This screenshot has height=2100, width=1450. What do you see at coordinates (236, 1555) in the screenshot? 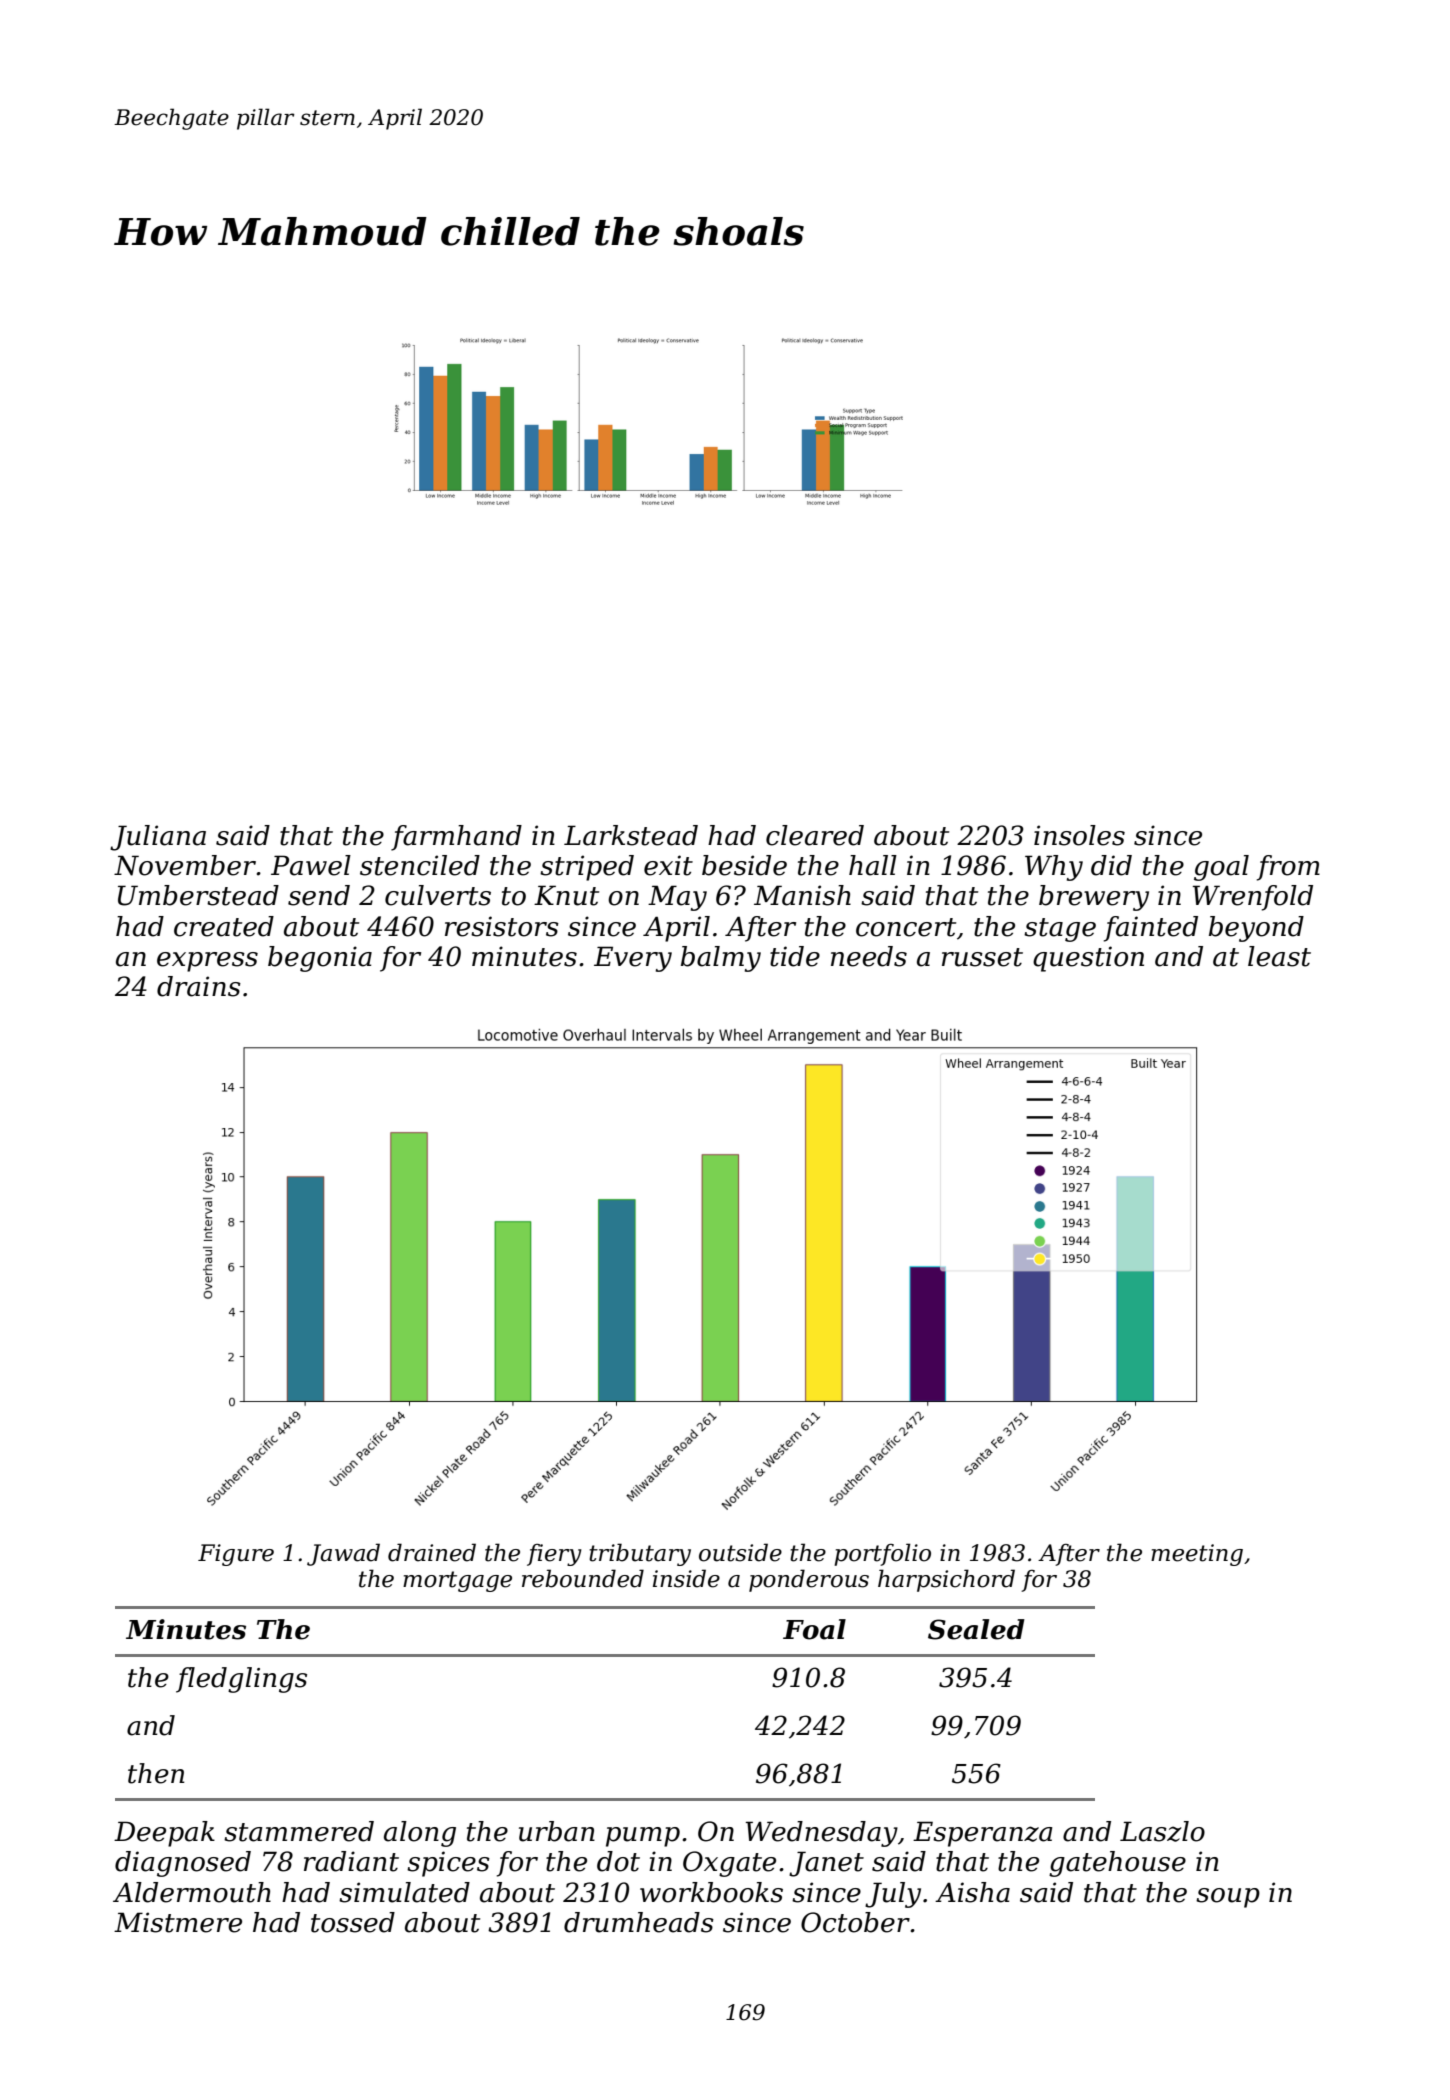
I see `Figure` at bounding box center [236, 1555].
